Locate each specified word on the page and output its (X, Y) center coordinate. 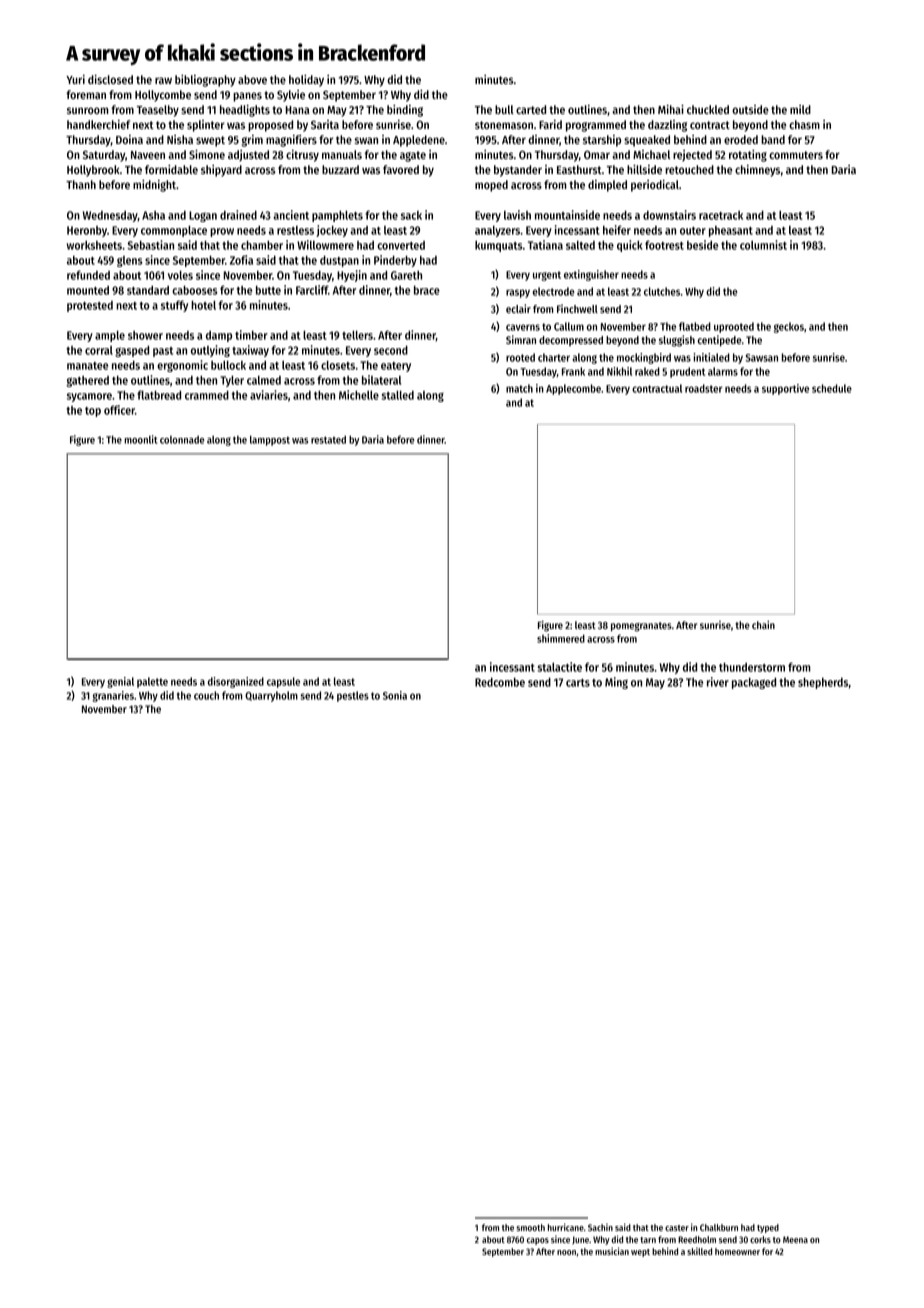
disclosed (110, 79)
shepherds (823, 683)
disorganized (236, 682)
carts (578, 683)
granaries (113, 696)
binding (405, 111)
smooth (530, 1227)
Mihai (671, 109)
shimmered (561, 638)
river (718, 682)
